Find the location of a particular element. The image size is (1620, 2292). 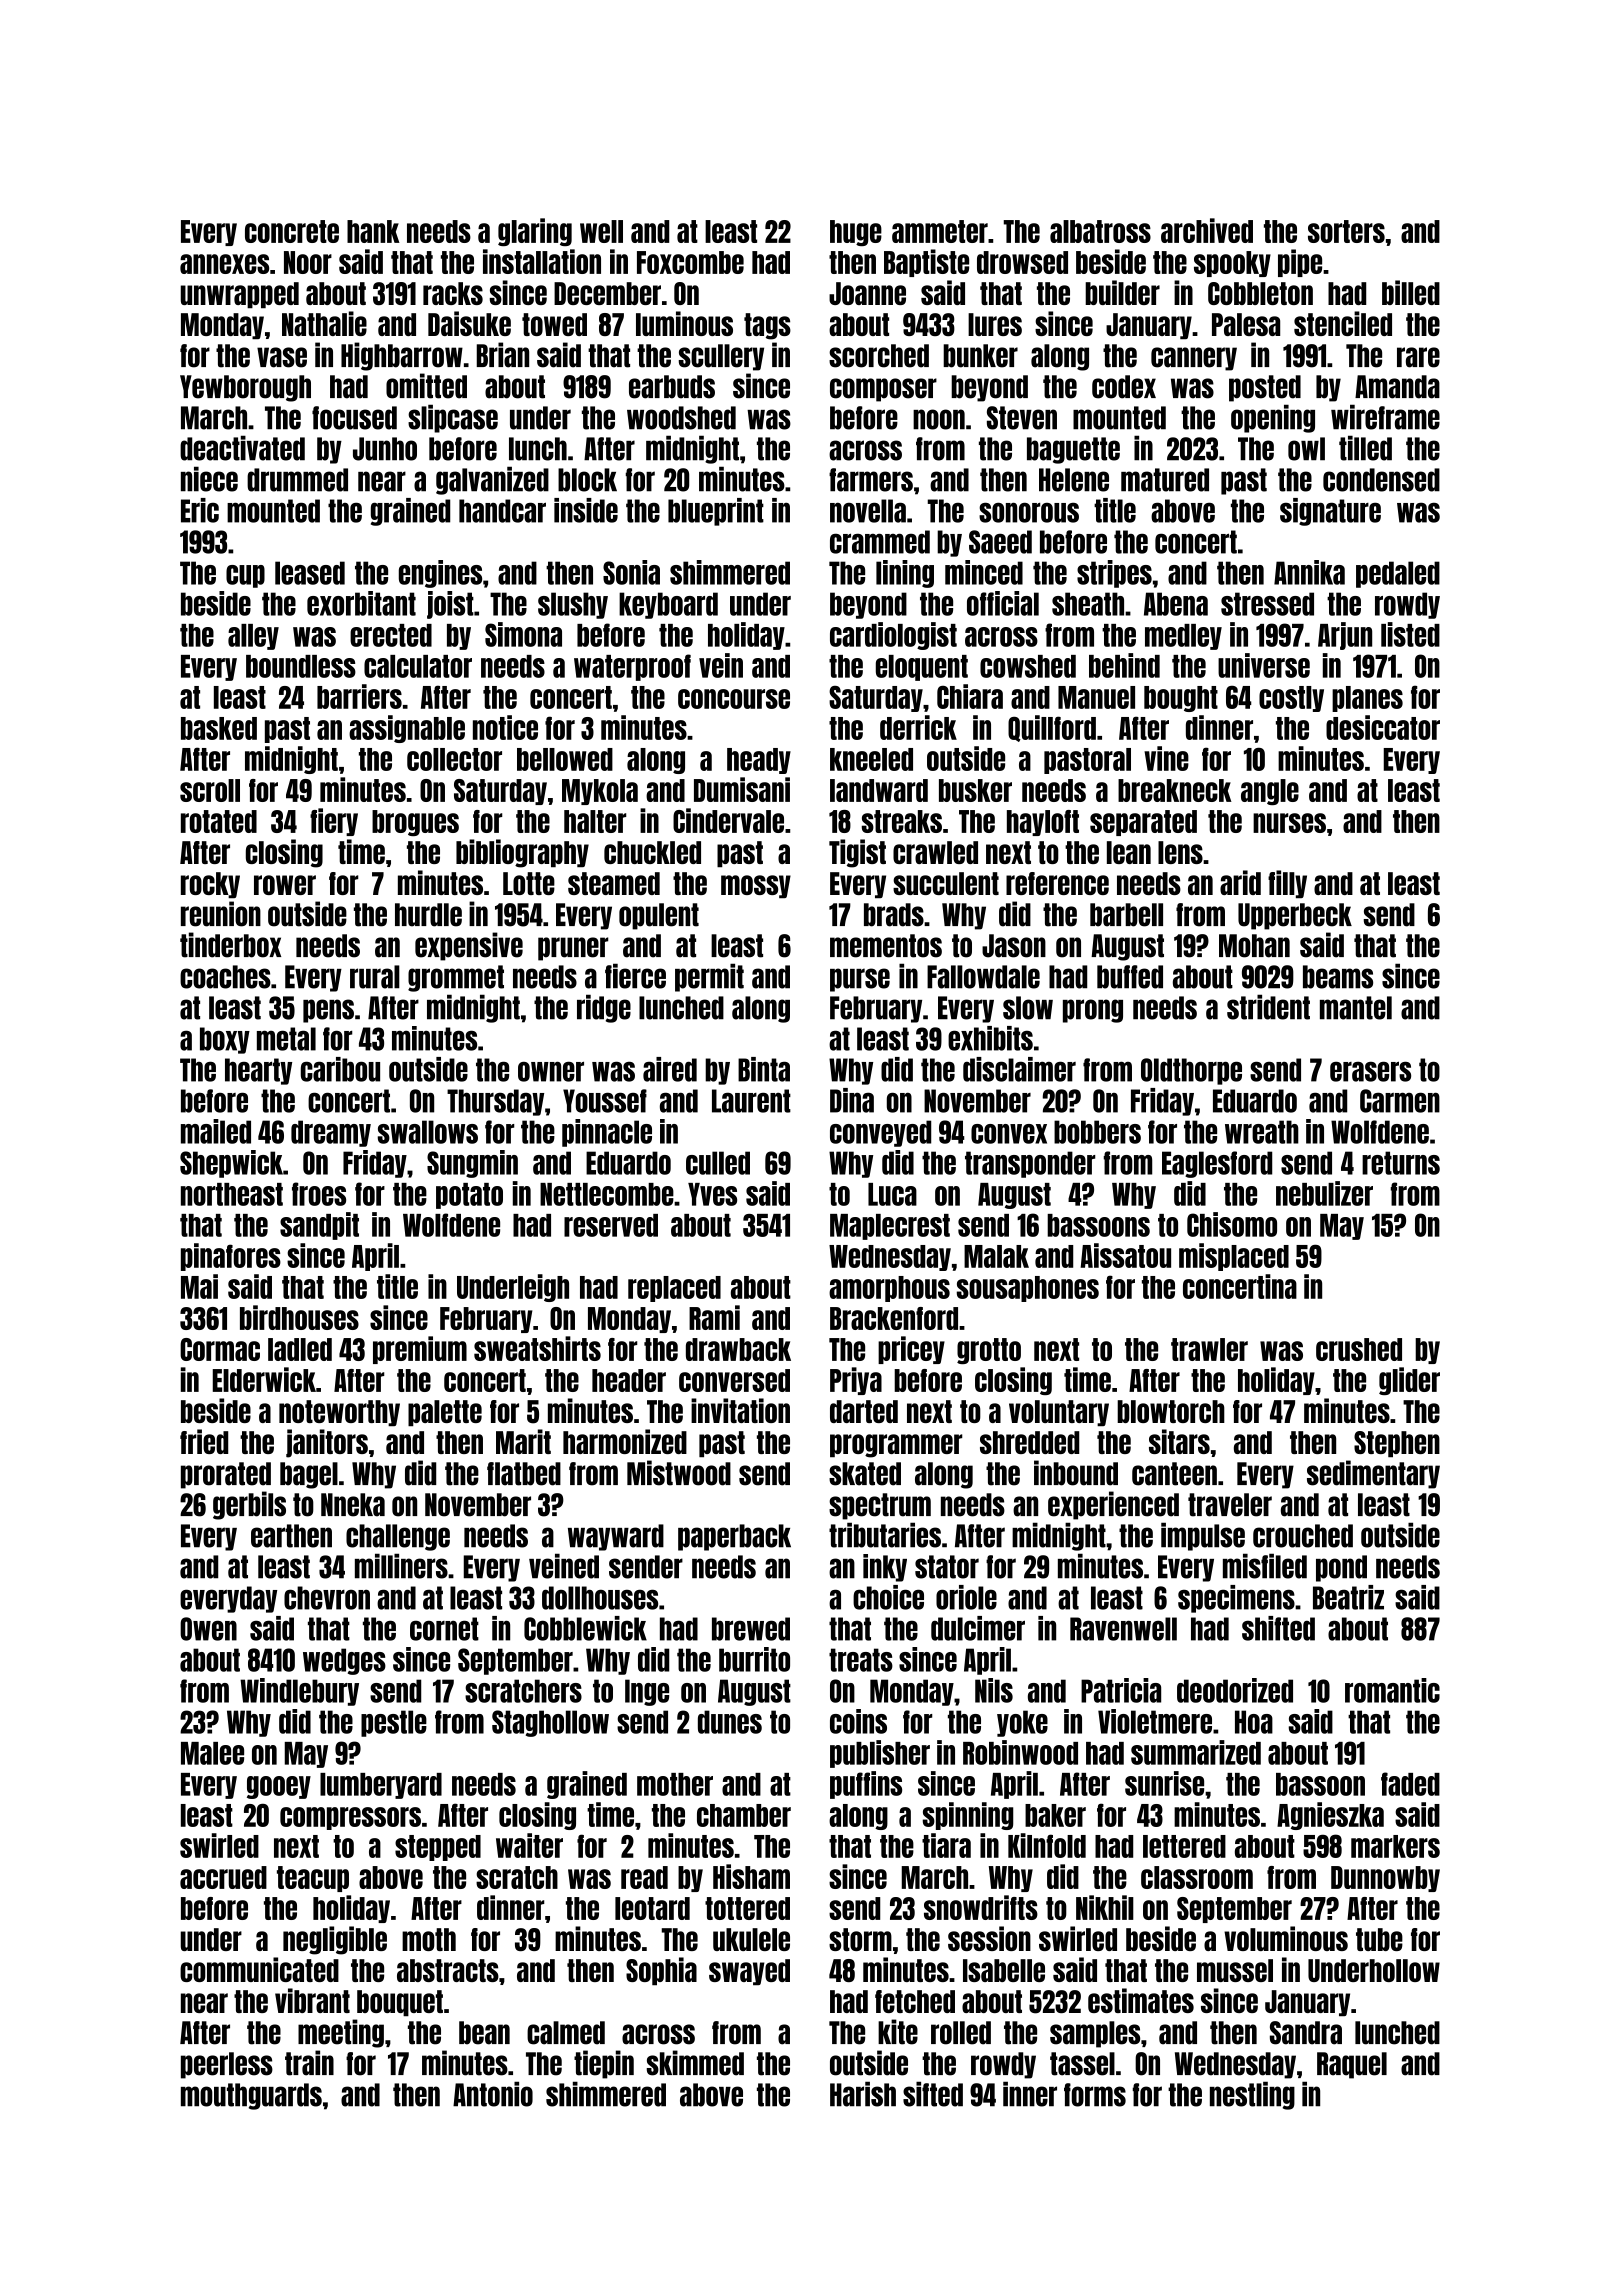

slushy is located at coordinates (573, 605).
